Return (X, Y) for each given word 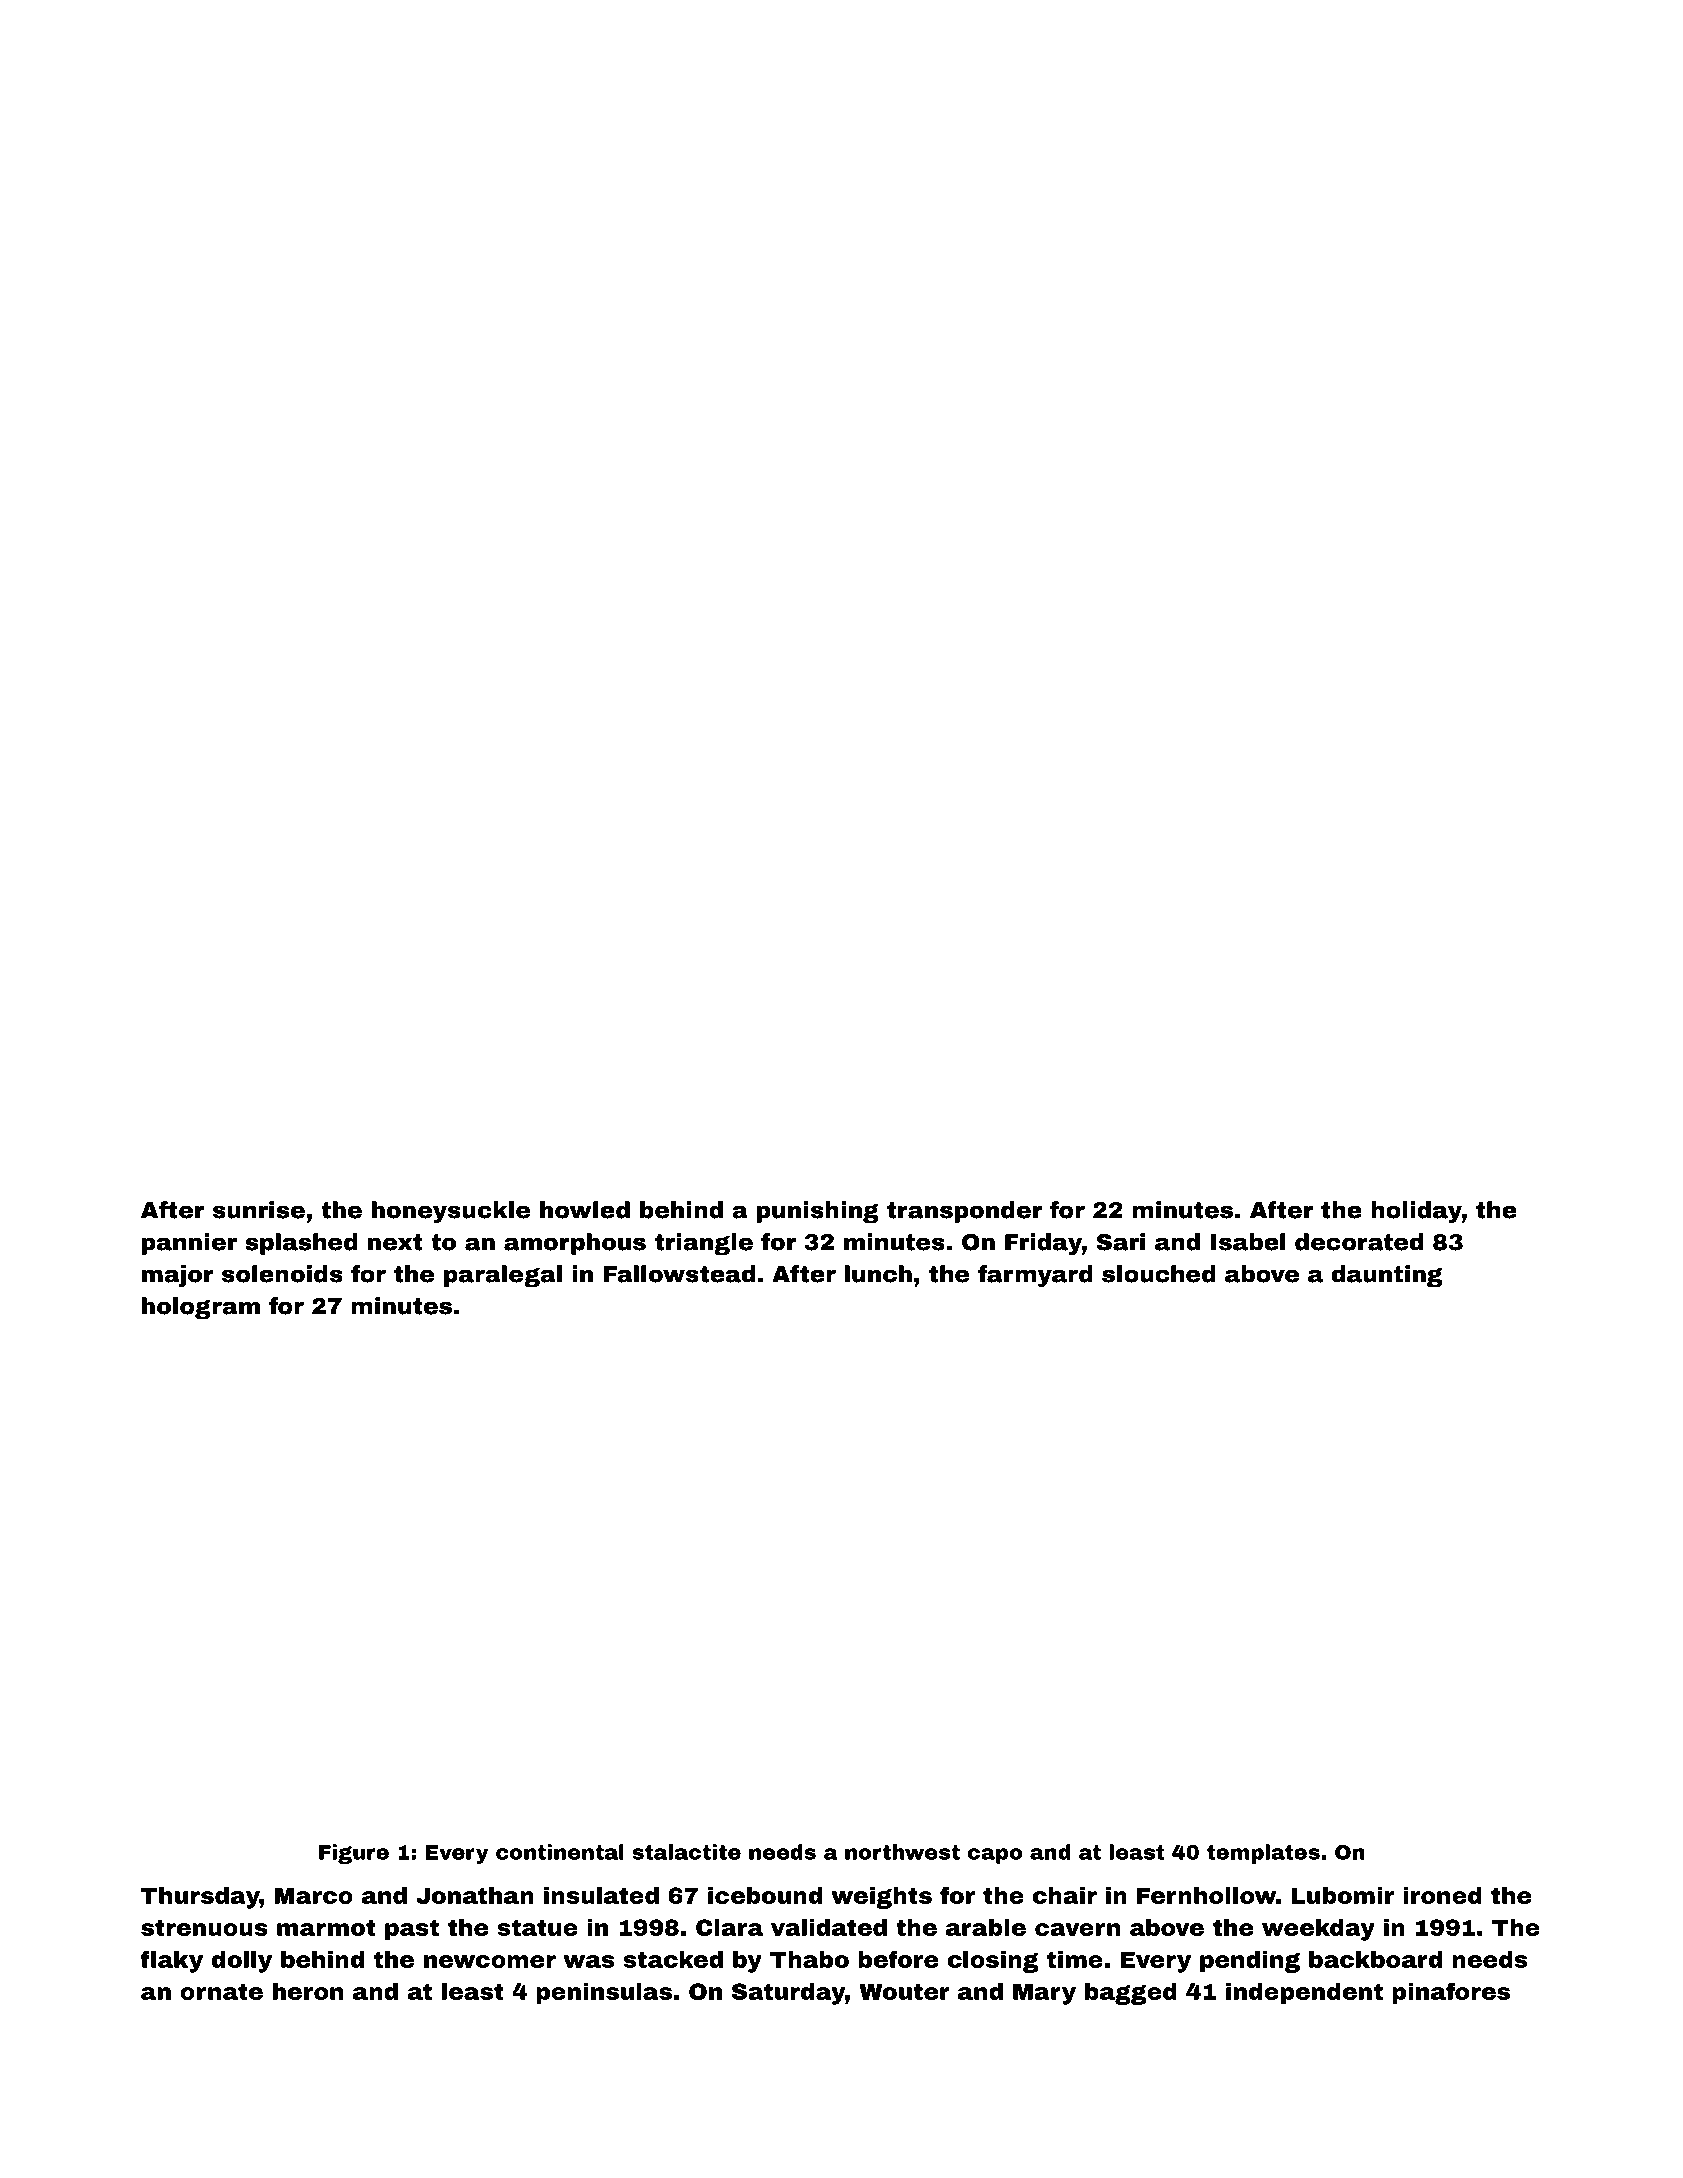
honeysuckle (451, 1212)
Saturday (788, 1994)
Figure (354, 1854)
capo (995, 1856)
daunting (1387, 1276)
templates (1263, 1854)
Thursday (200, 1898)
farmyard (1035, 1276)
